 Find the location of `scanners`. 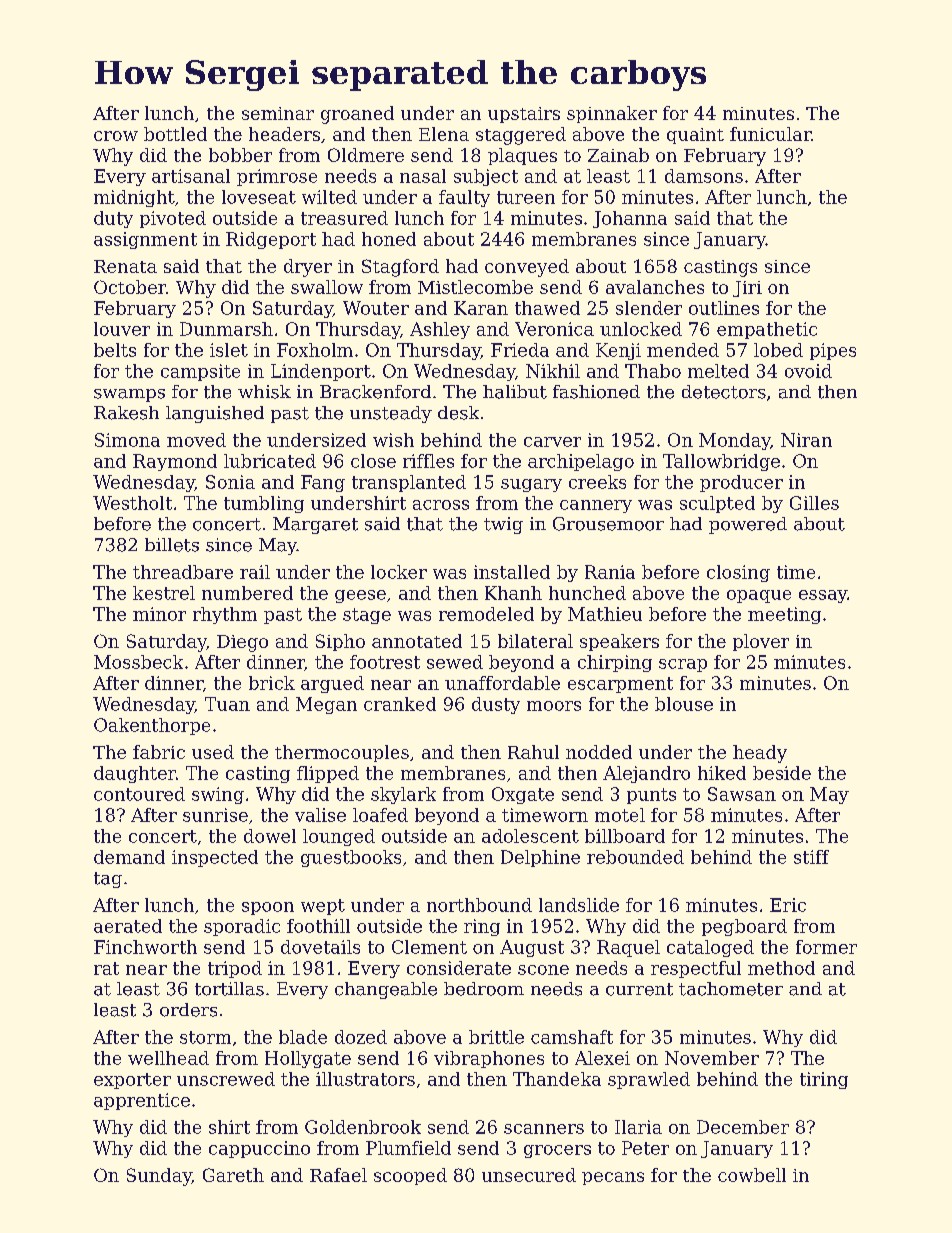

scanners is located at coordinates (544, 1129).
